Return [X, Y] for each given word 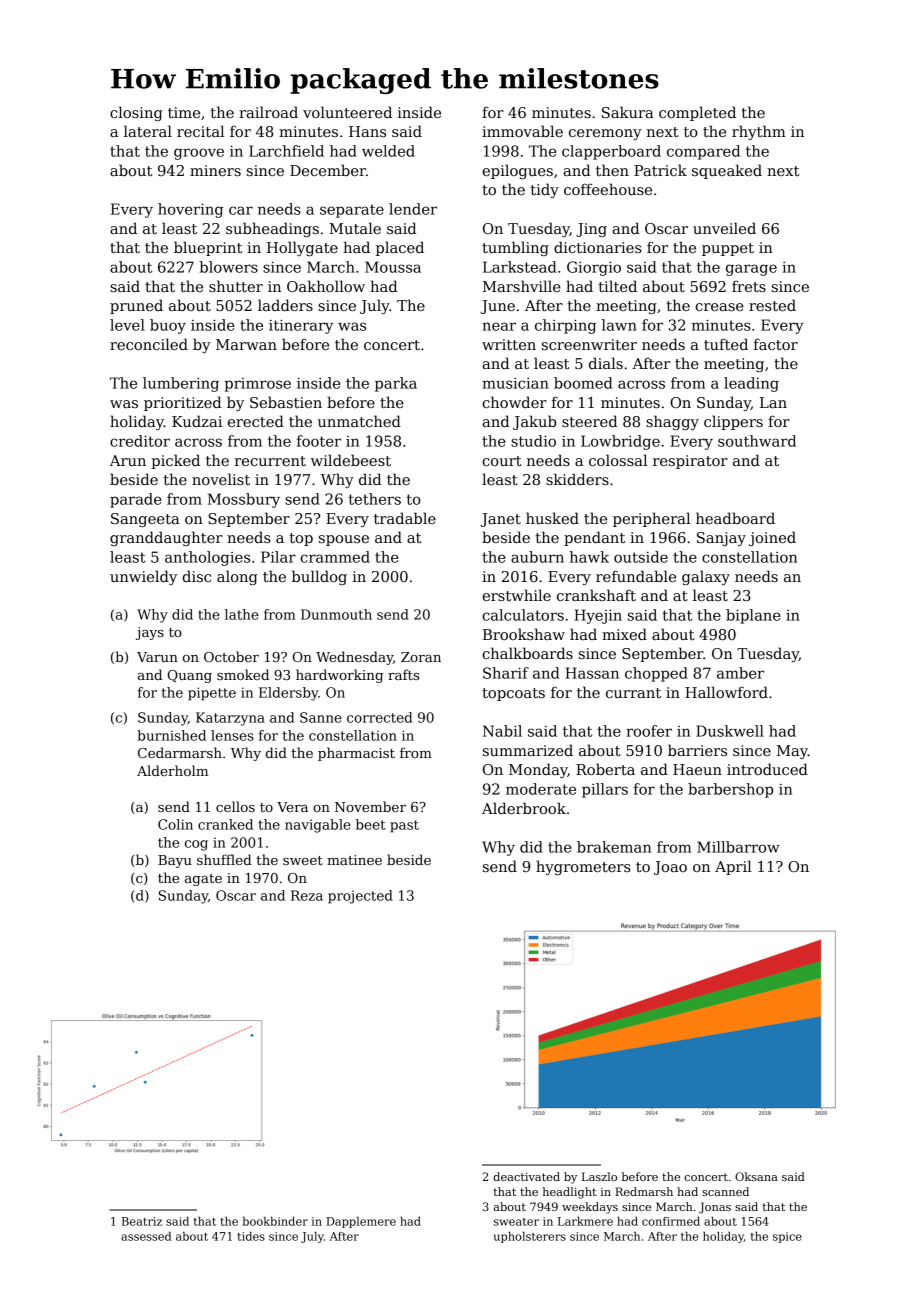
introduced [767, 769]
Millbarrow [738, 847]
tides [251, 1236]
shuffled [224, 859]
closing [136, 113]
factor [776, 344]
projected [360, 897]
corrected [379, 717]
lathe [242, 614]
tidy [544, 190]
